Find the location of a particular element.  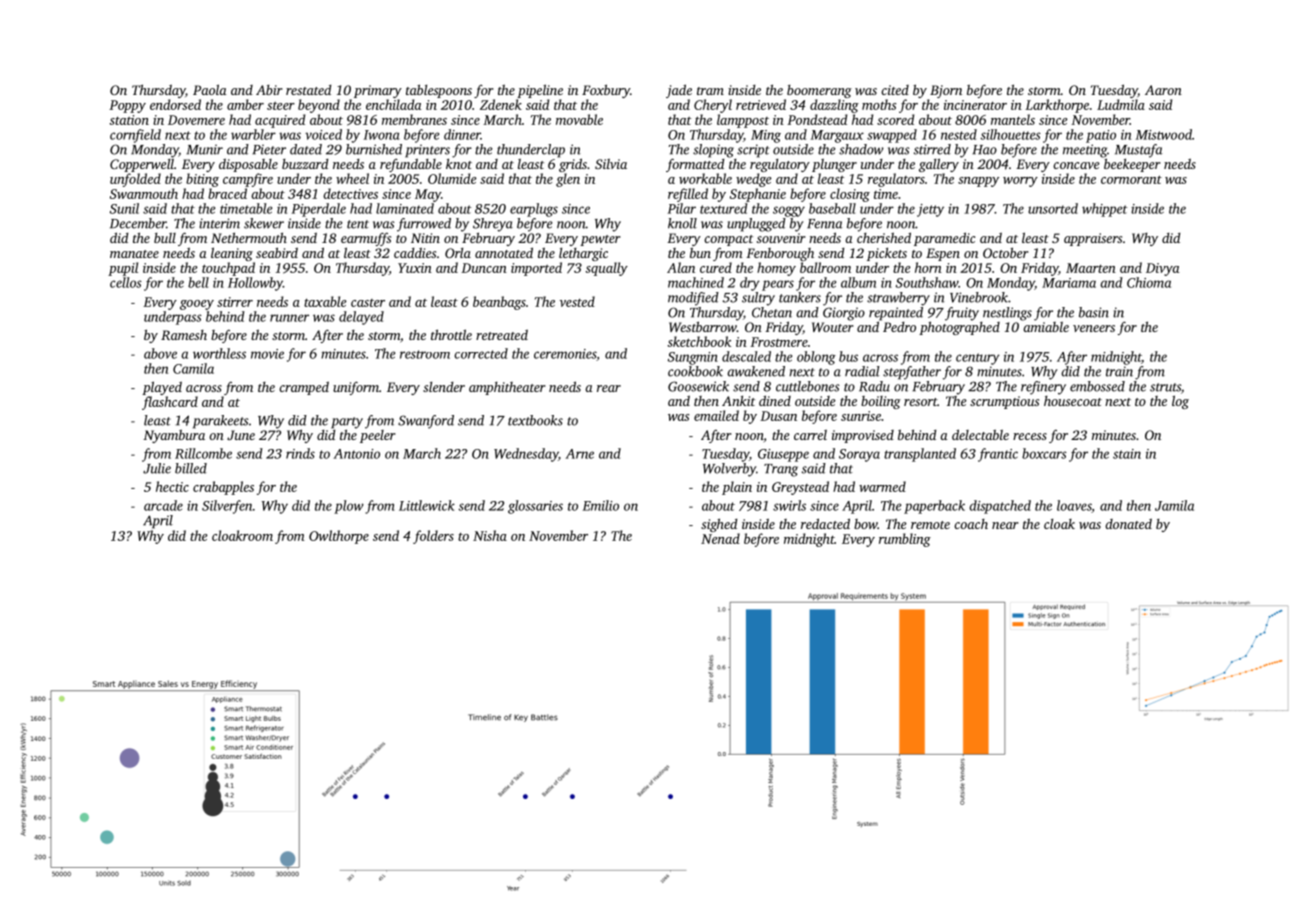

corrected is located at coordinates (481, 353).
